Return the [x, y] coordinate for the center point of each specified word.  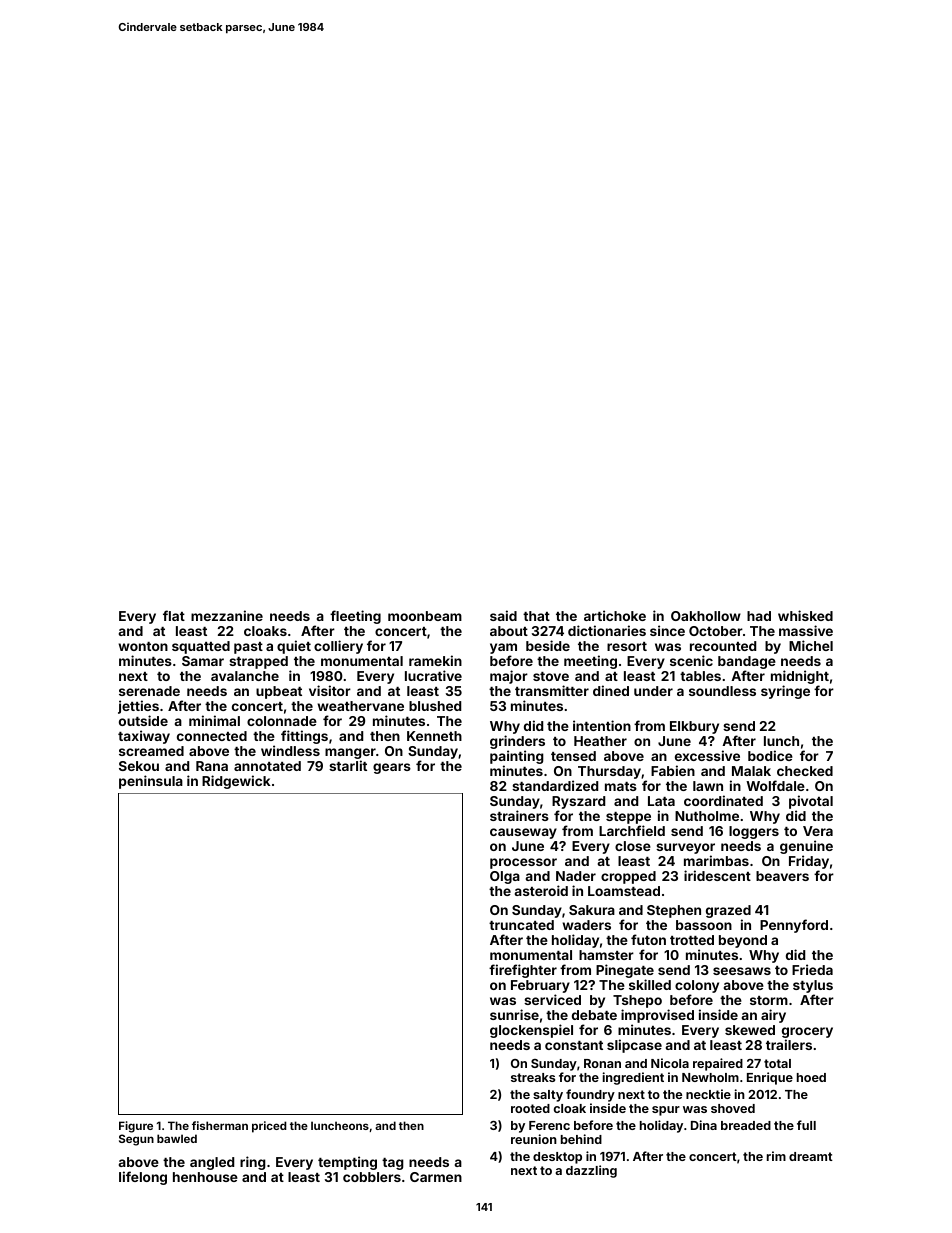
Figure [136, 1127]
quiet [294, 647]
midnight [800, 678]
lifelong [143, 1178]
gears [392, 768]
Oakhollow [706, 616]
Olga [505, 877]
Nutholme [707, 816]
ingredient [633, 1078]
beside [548, 645]
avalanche [245, 676]
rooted [530, 1108]
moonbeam [425, 616]
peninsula [151, 782]
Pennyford [794, 926]
